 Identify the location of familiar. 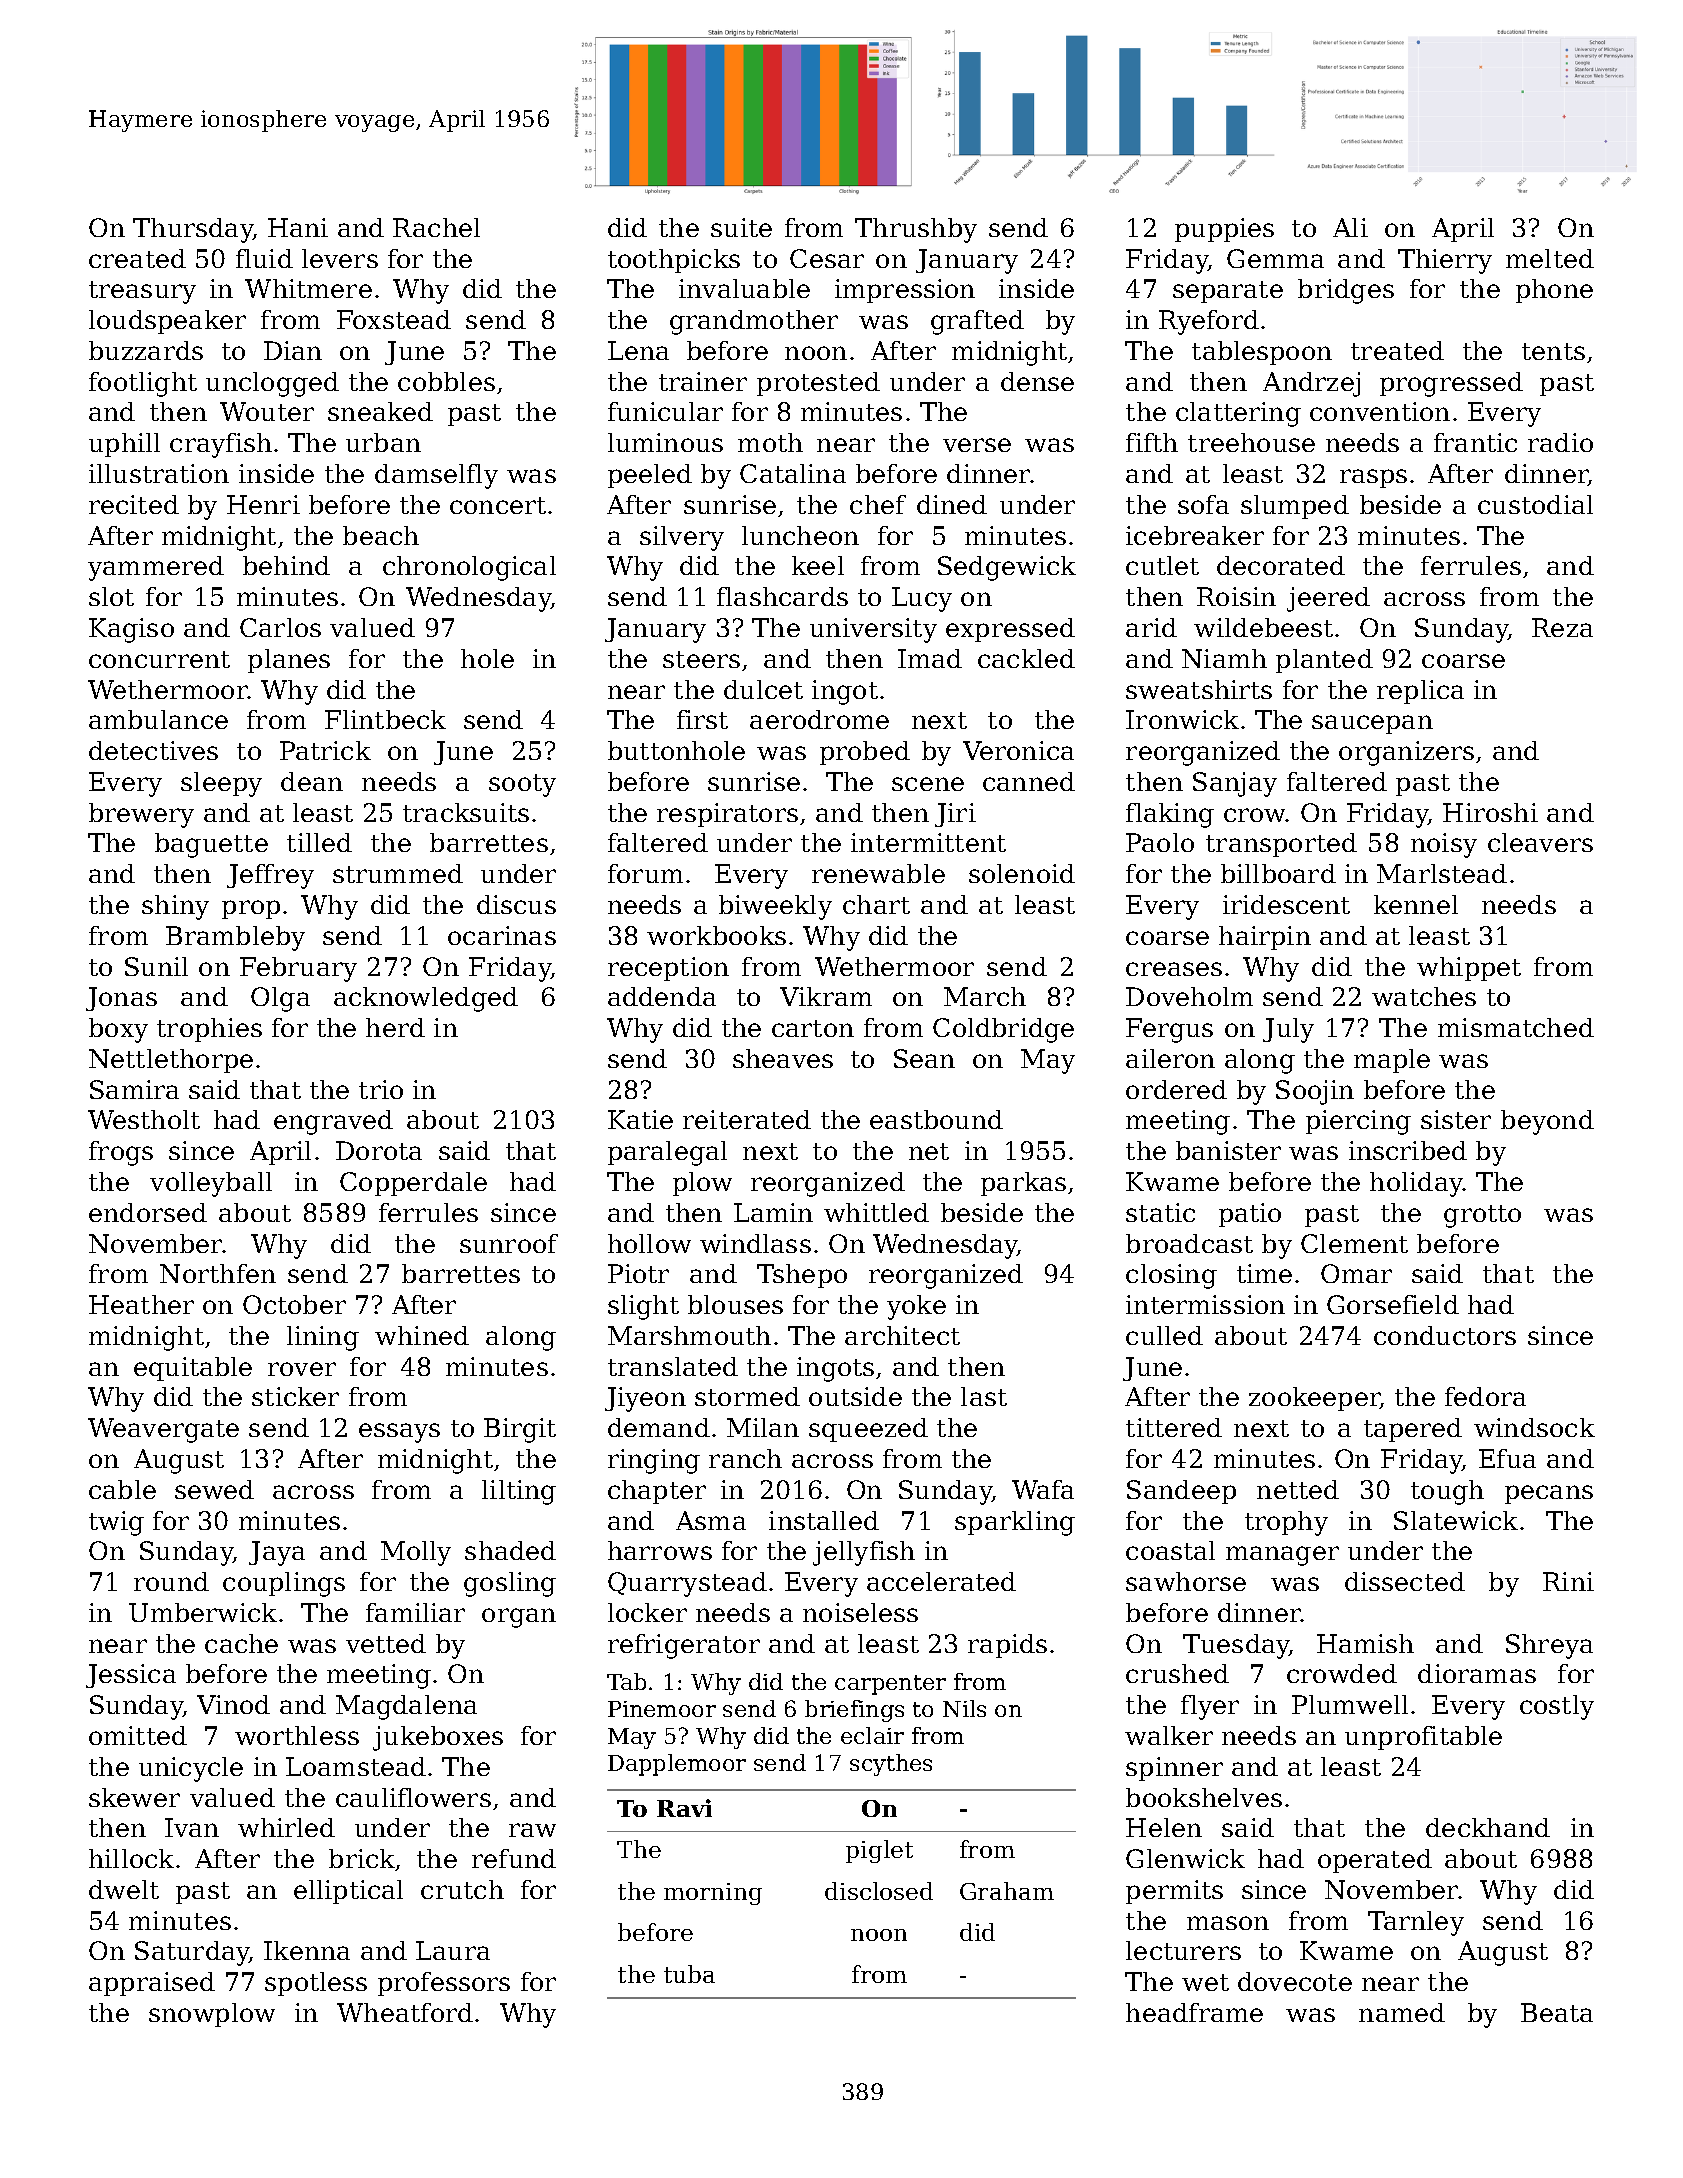
(415, 1612).
